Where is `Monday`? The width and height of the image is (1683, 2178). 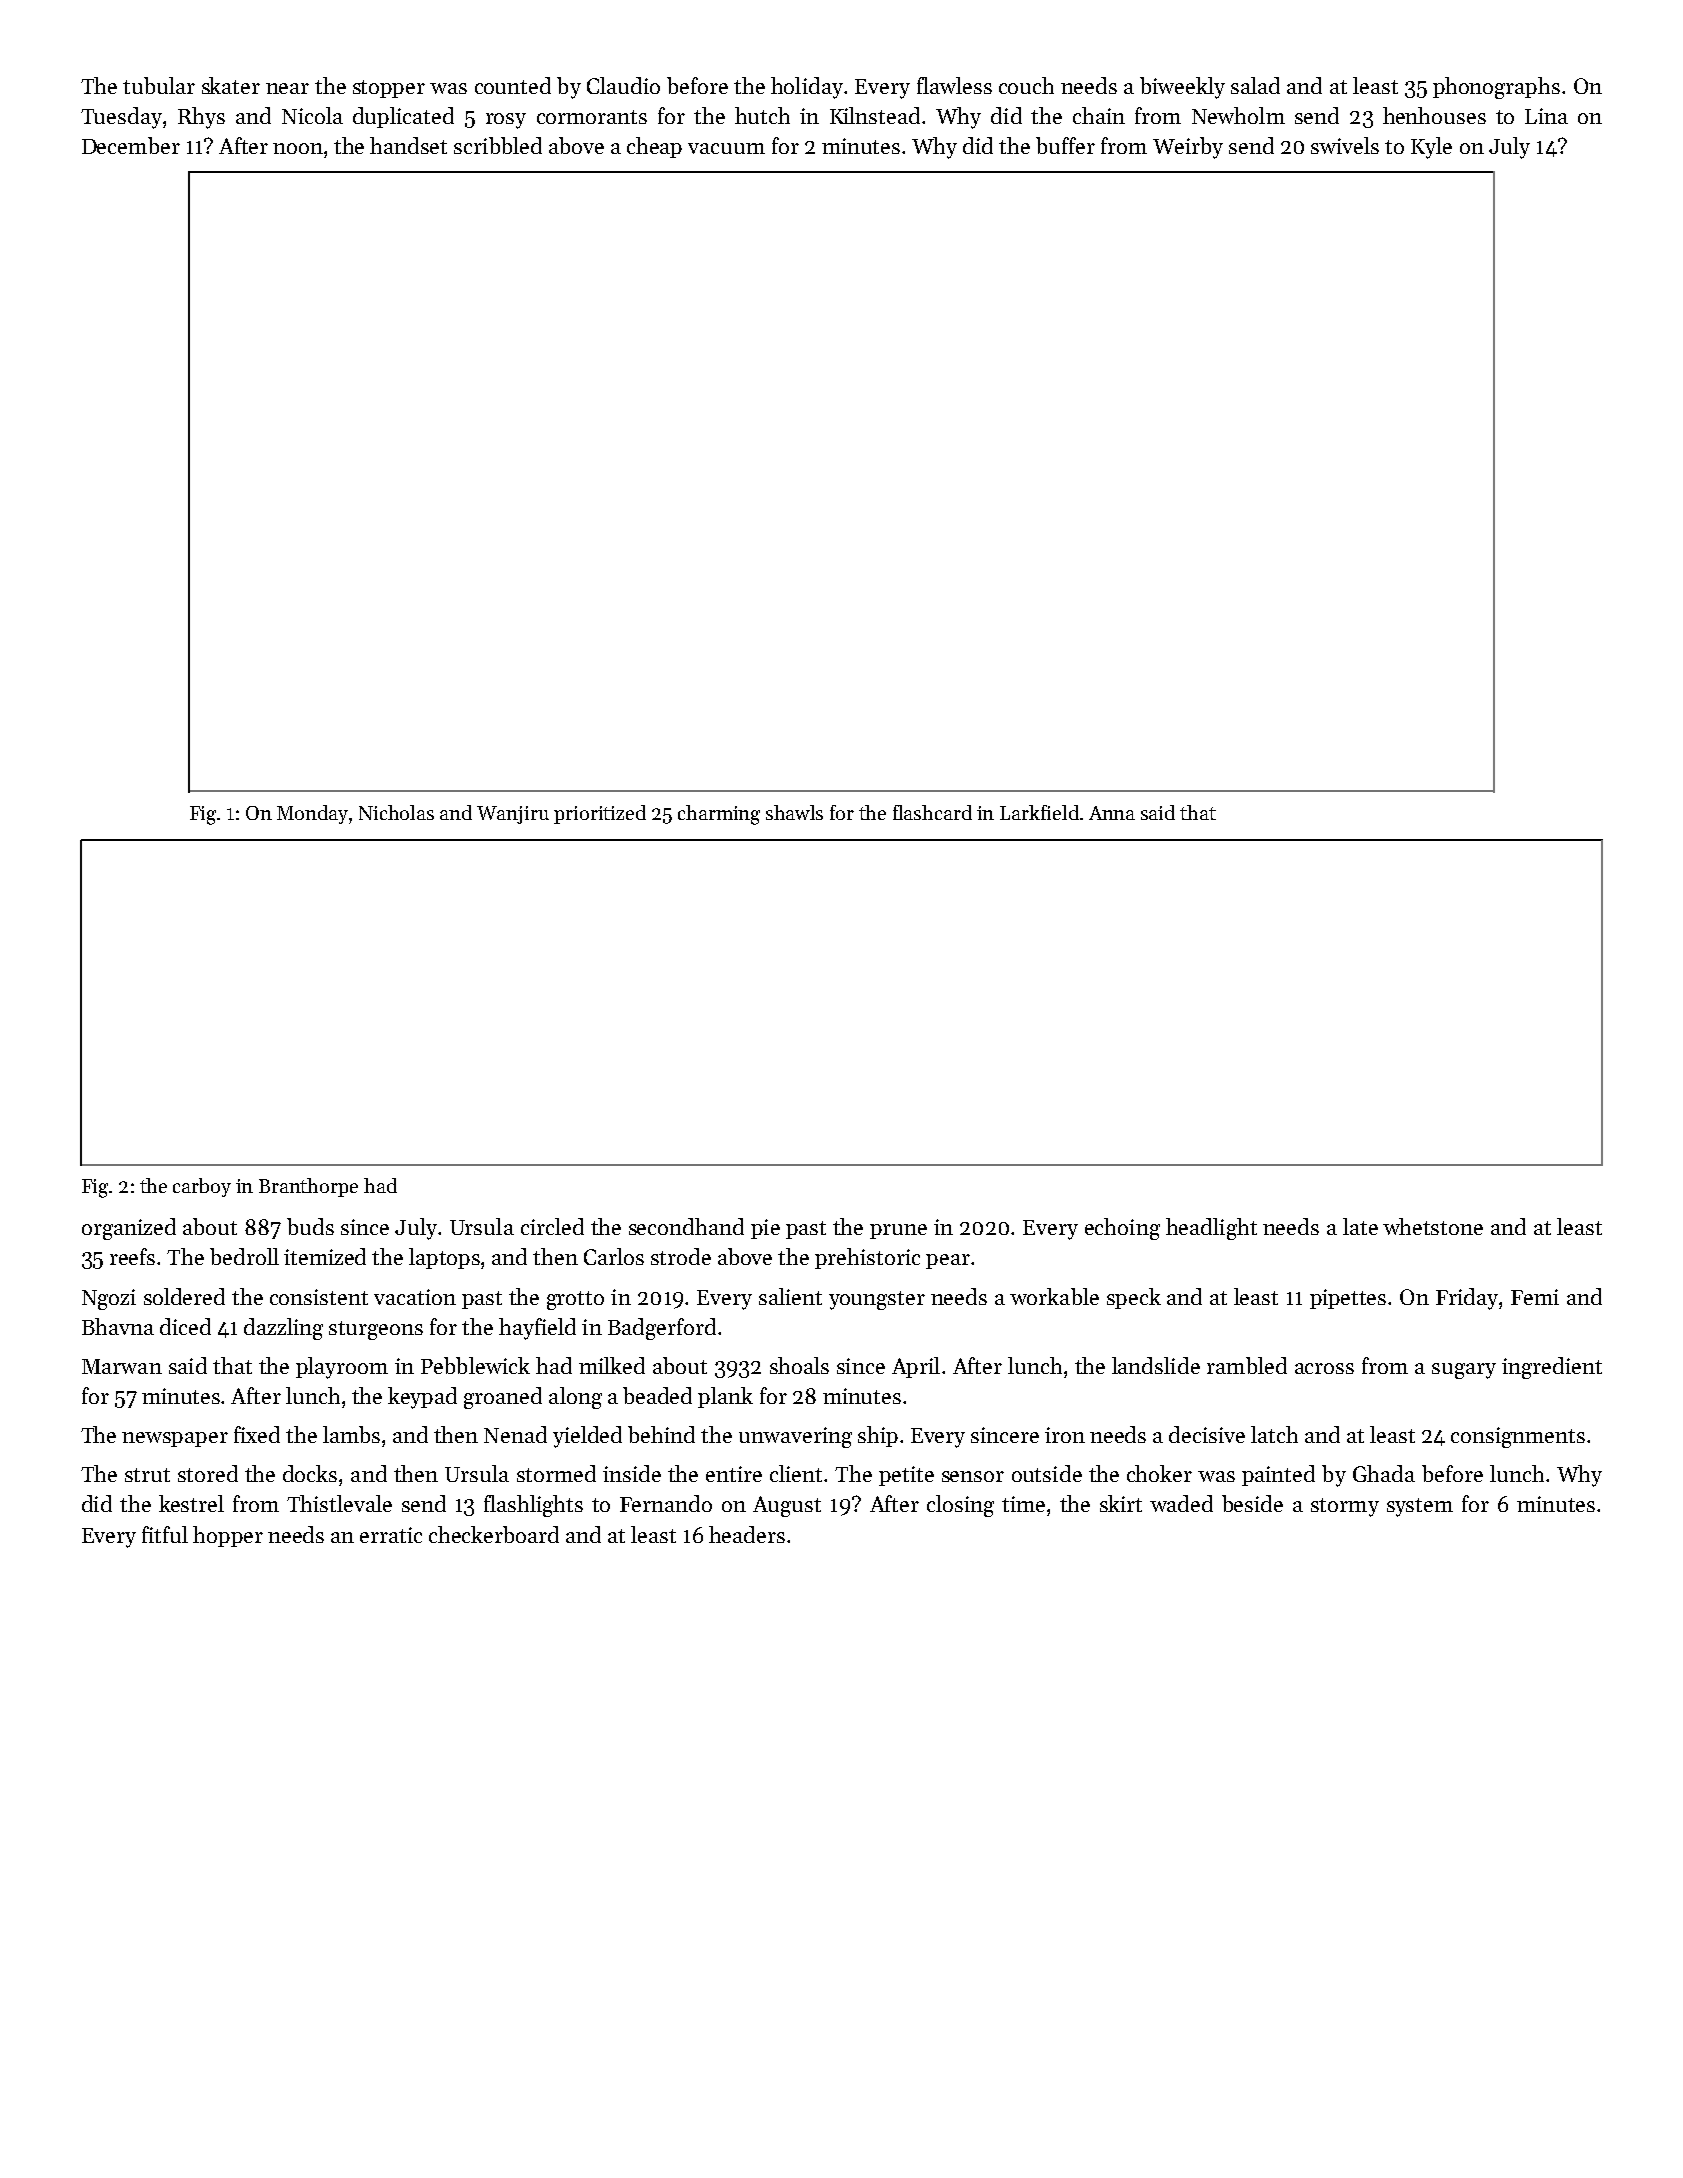
Monday is located at coordinates (313, 814).
